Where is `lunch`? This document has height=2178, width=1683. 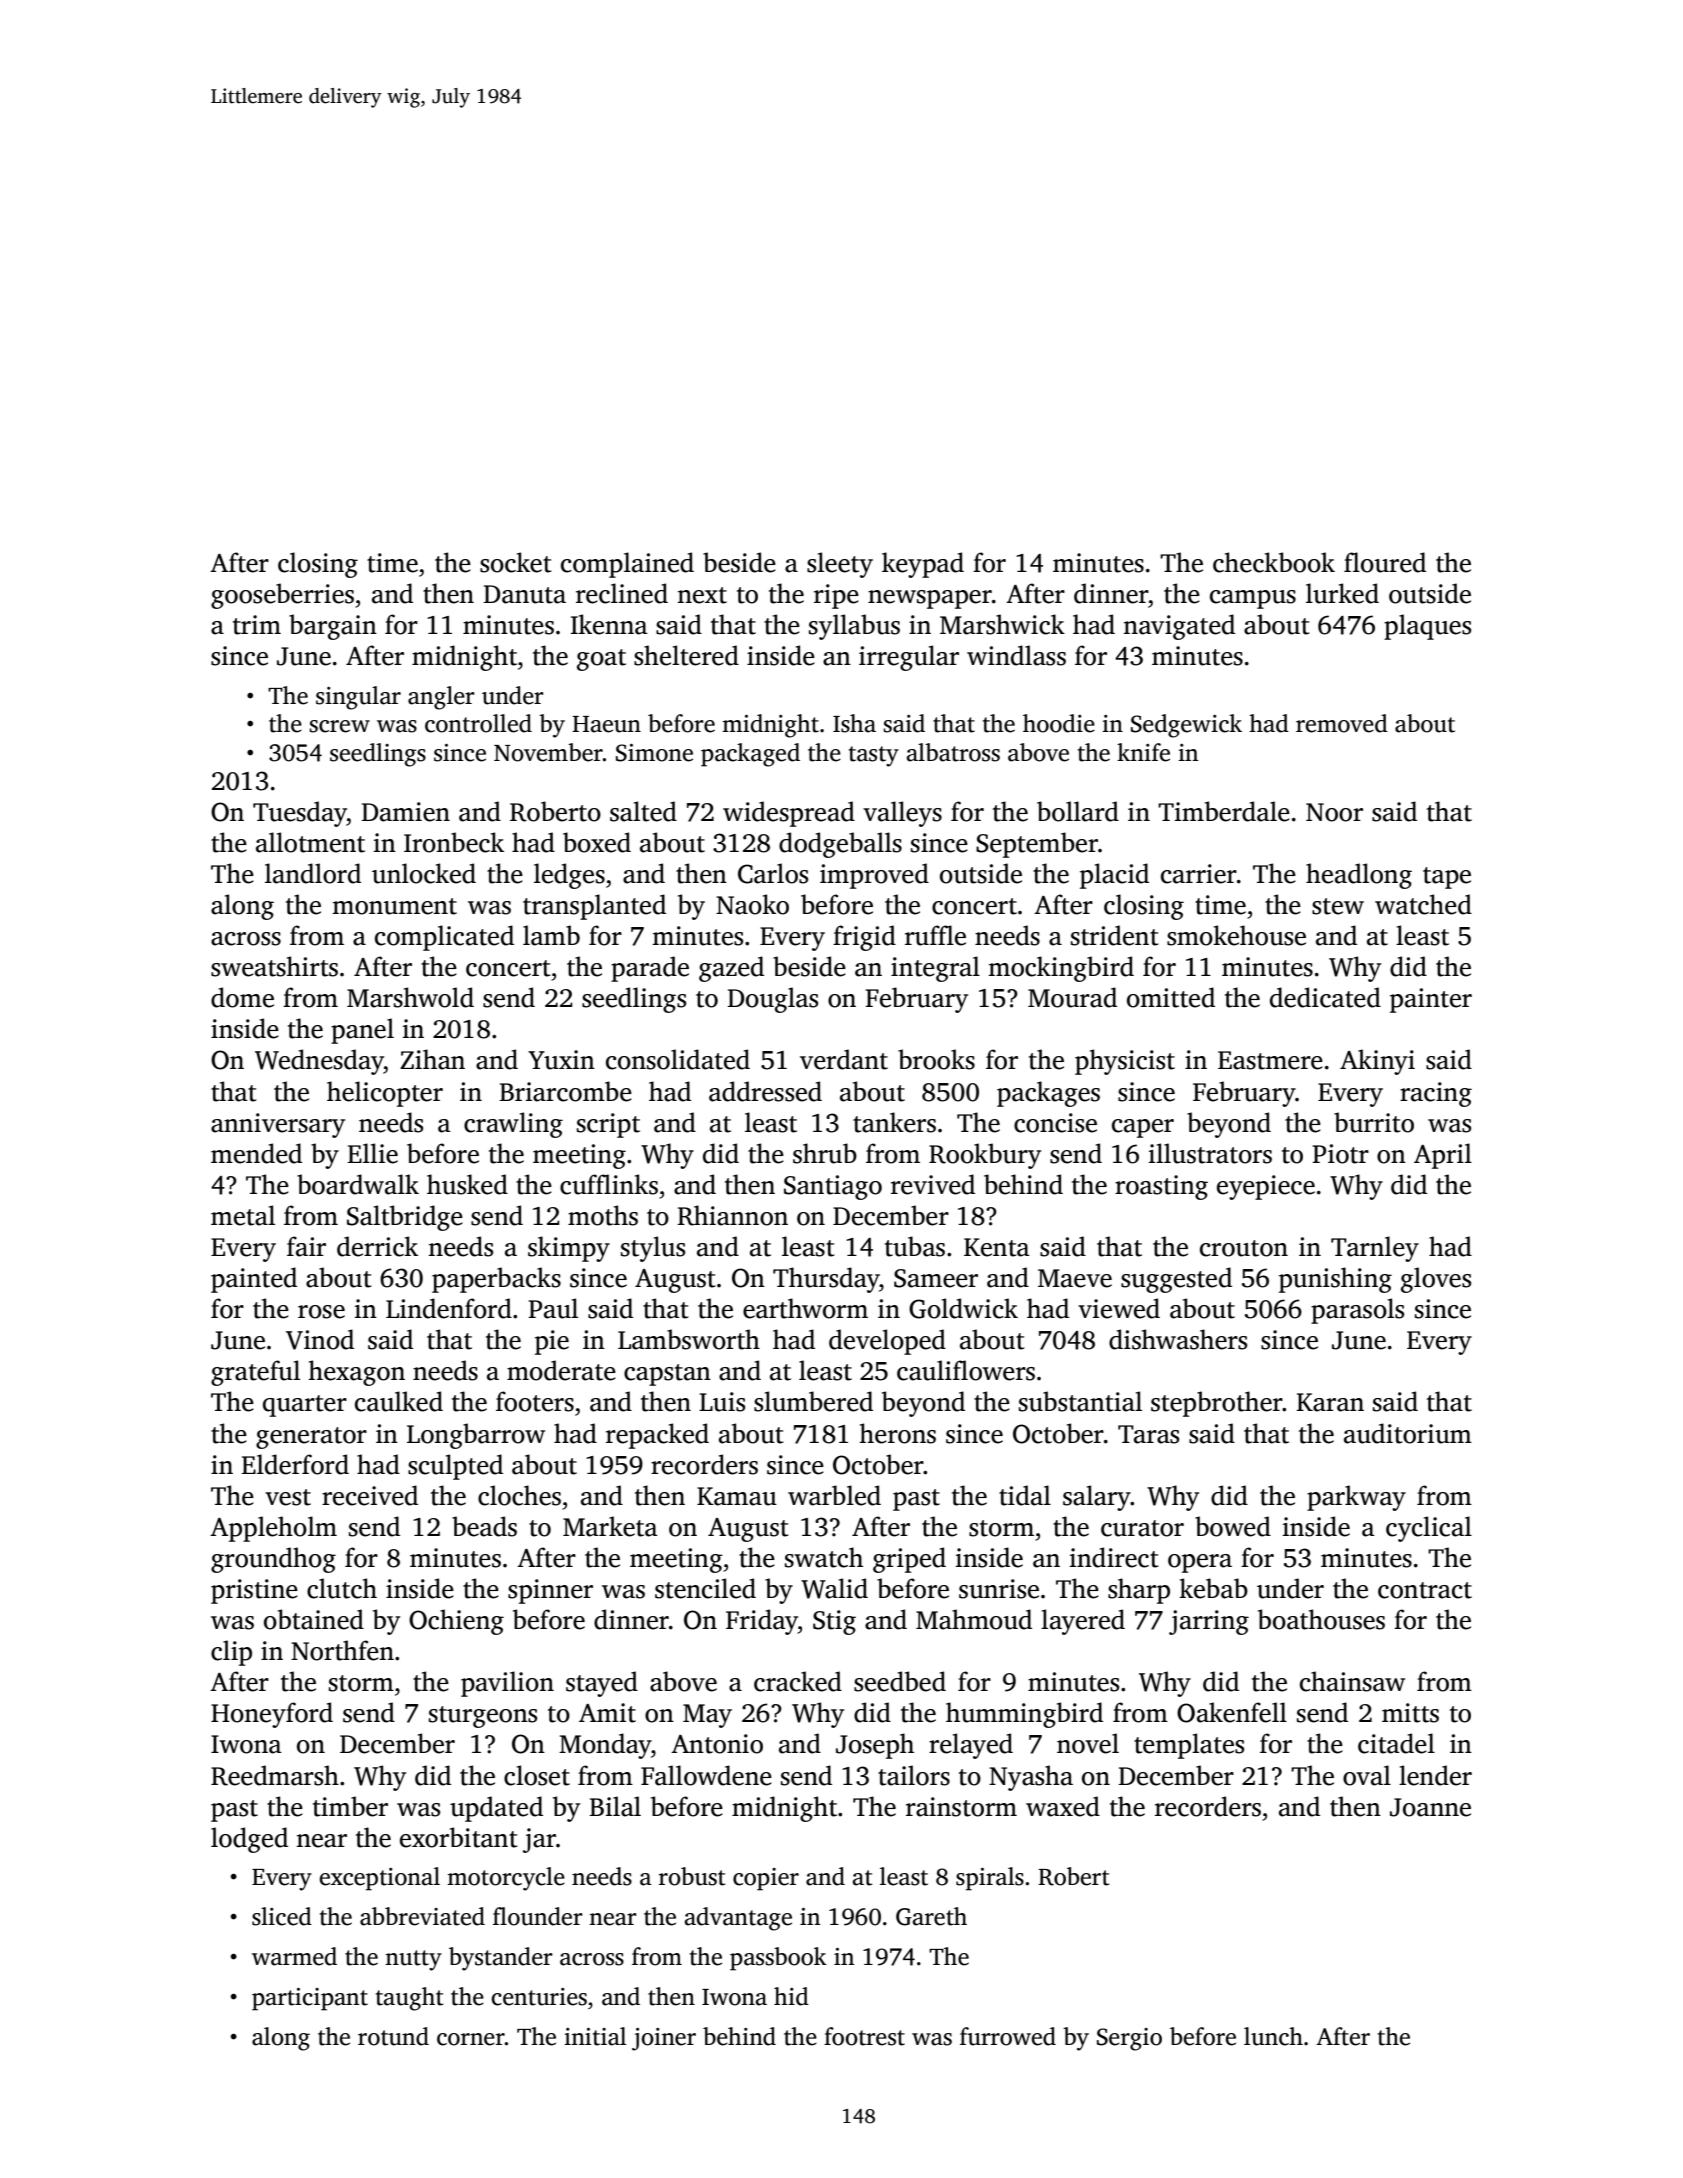
lunch is located at coordinates (1273, 2036).
